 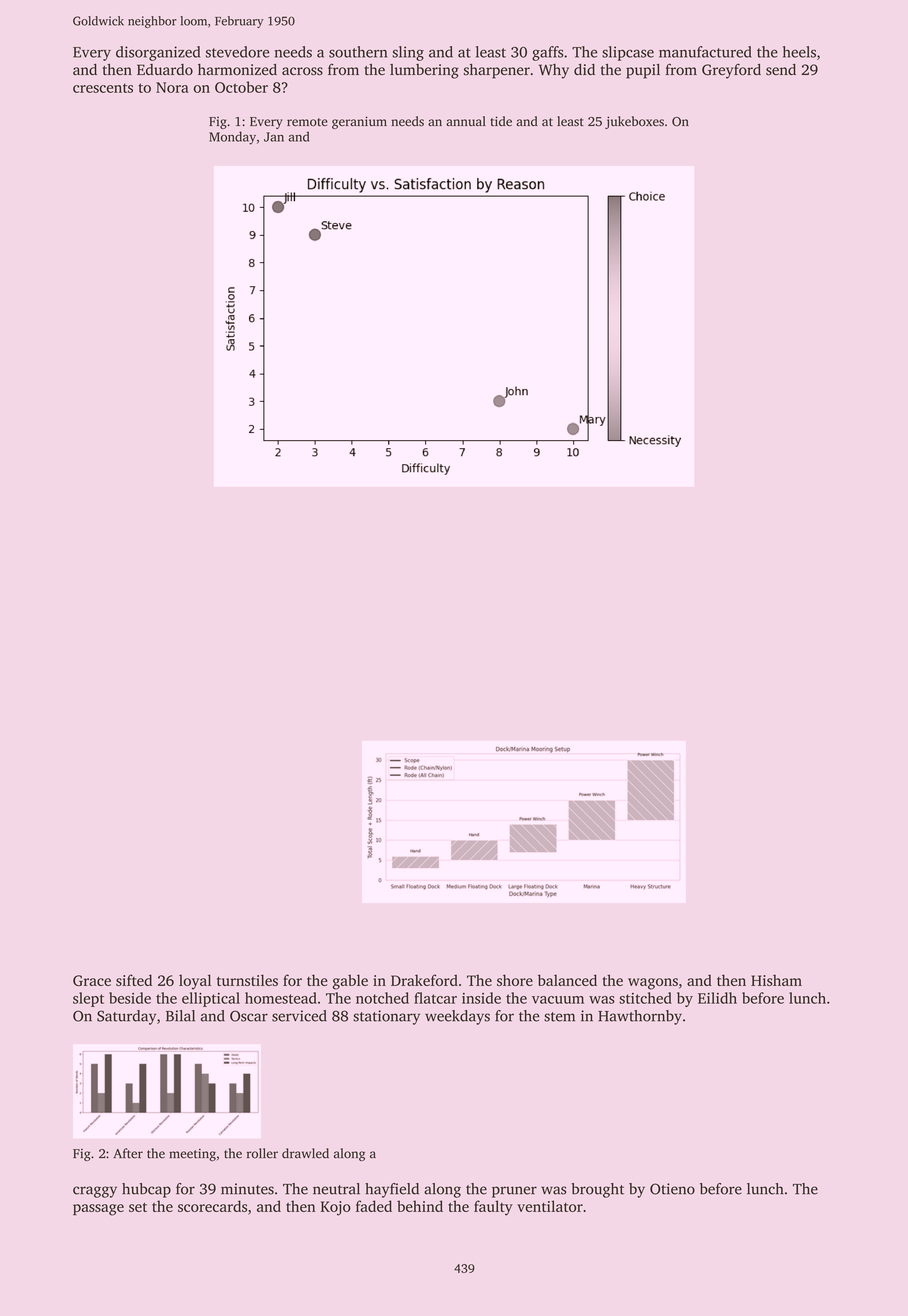 What do you see at coordinates (262, 1153) in the screenshot?
I see `roller` at bounding box center [262, 1153].
